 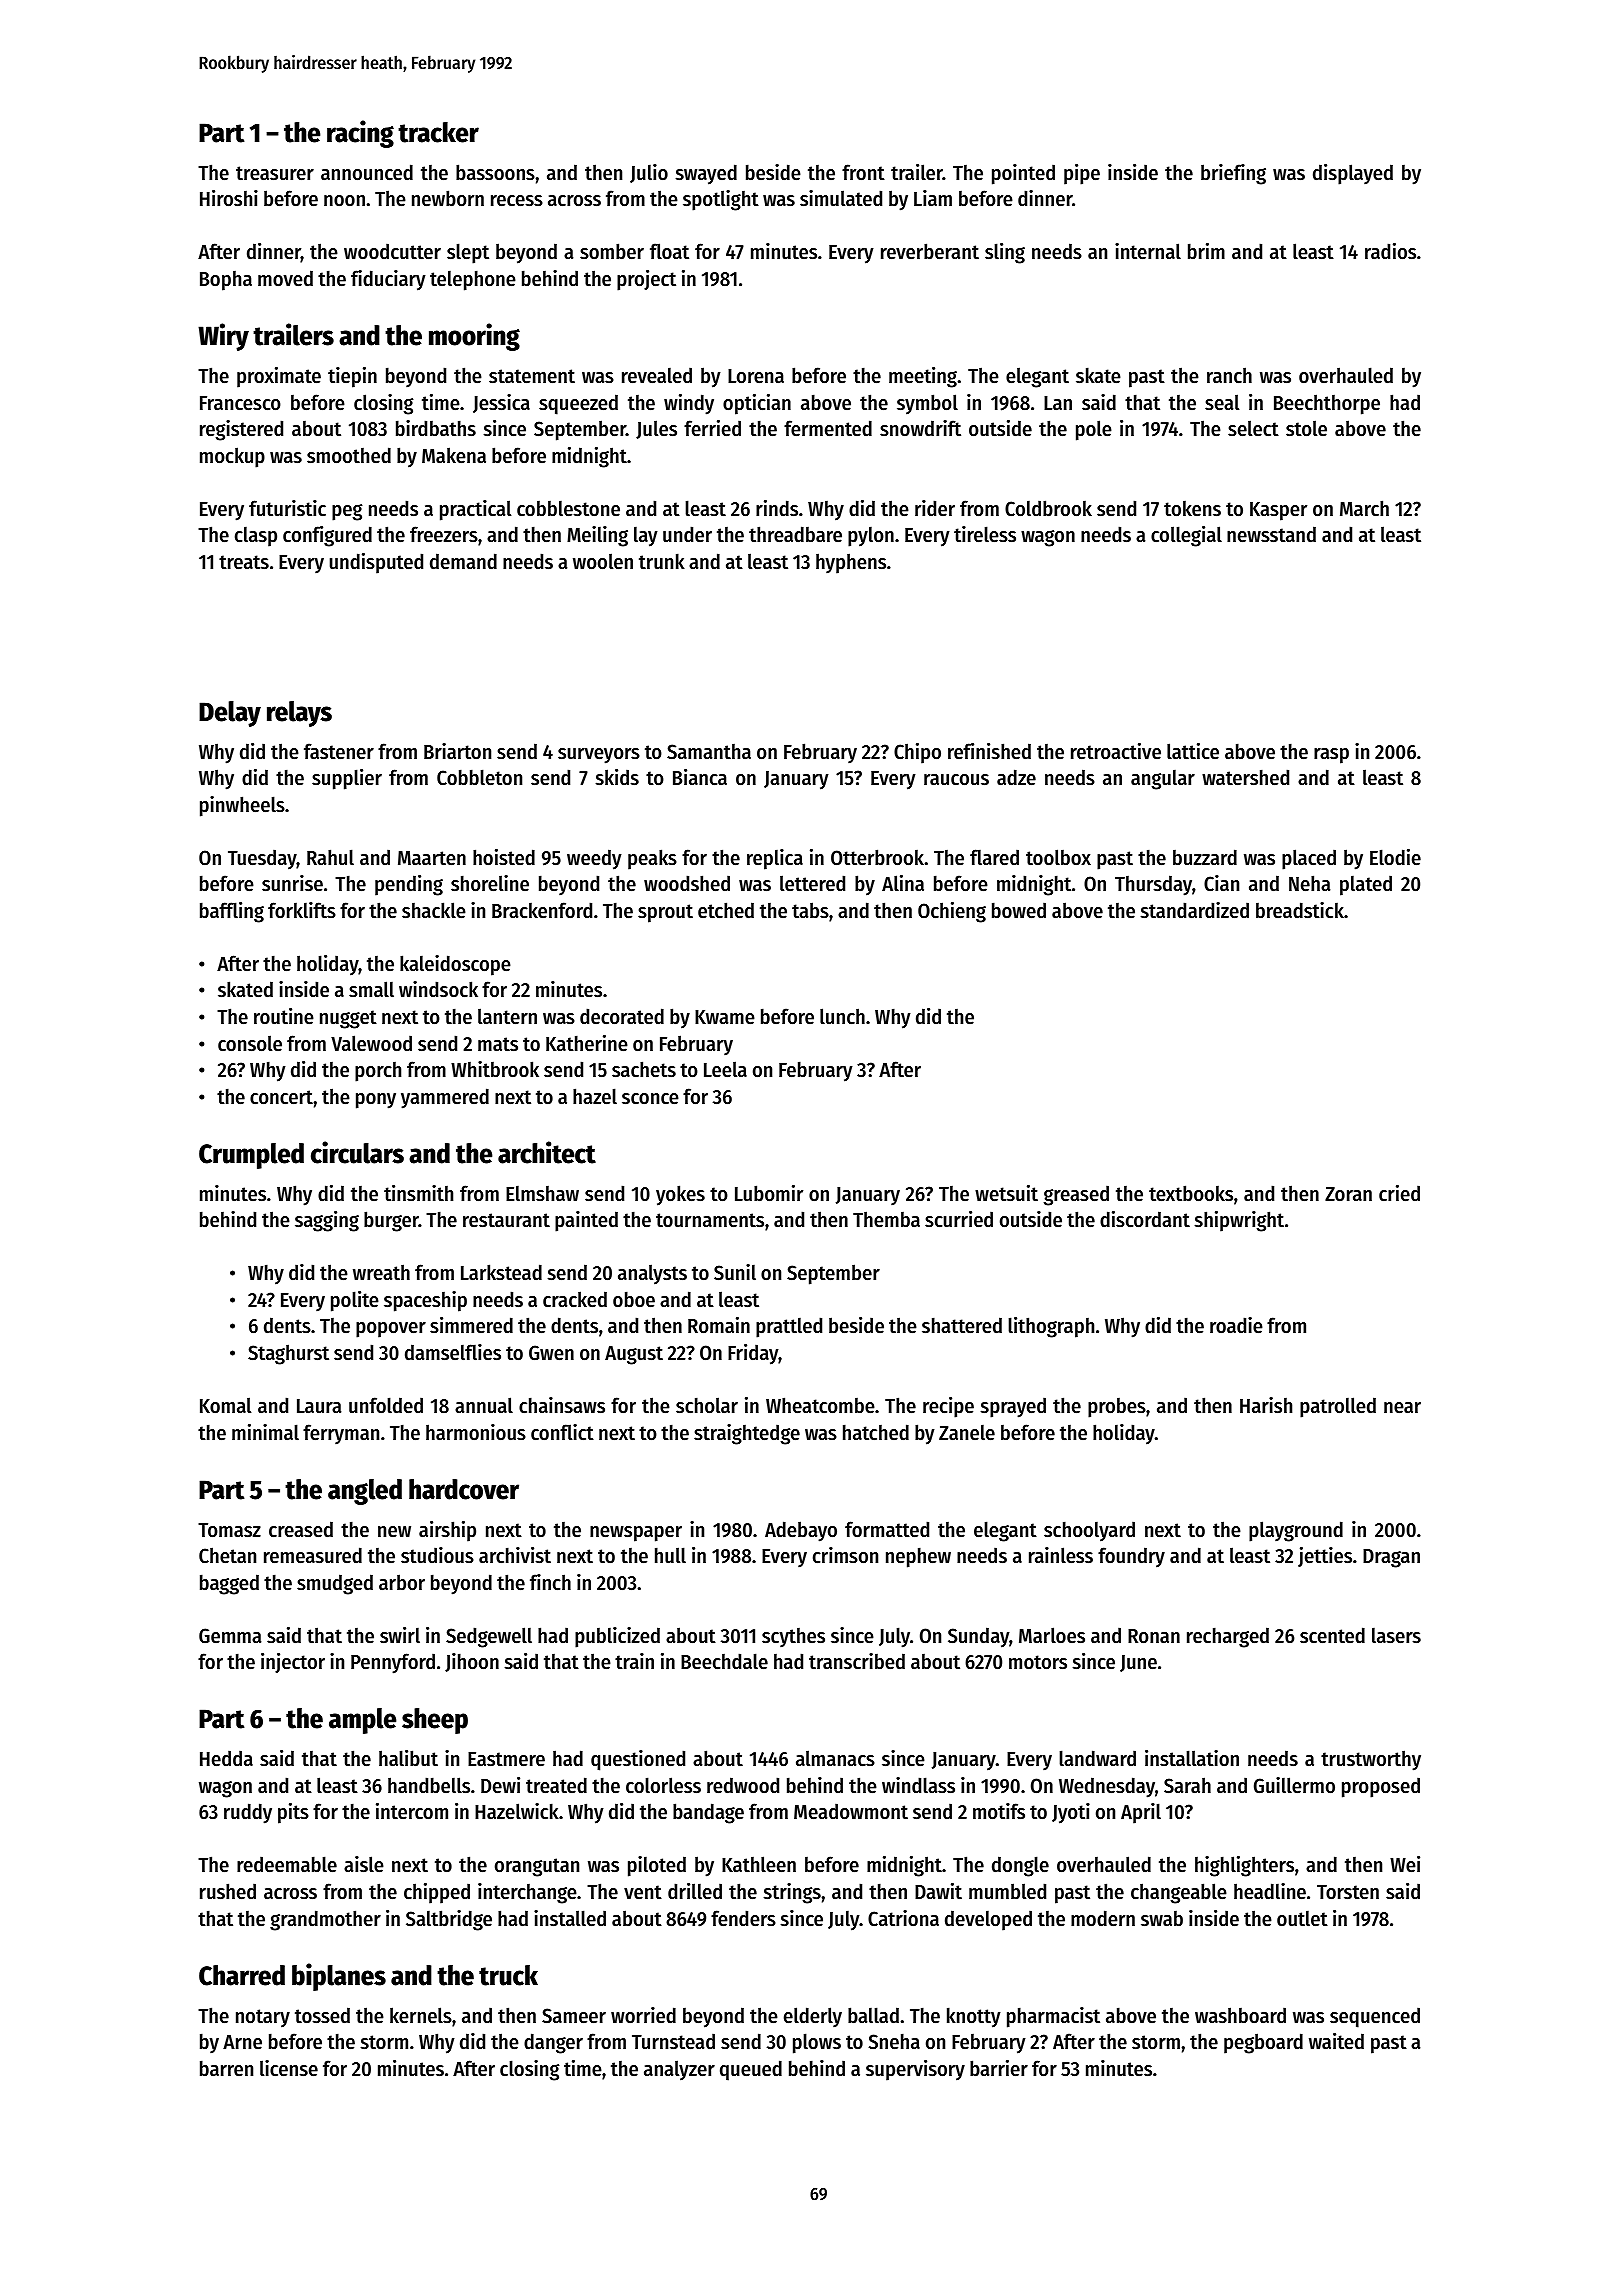 What do you see at coordinates (553, 2043) in the page?
I see `danger` at bounding box center [553, 2043].
